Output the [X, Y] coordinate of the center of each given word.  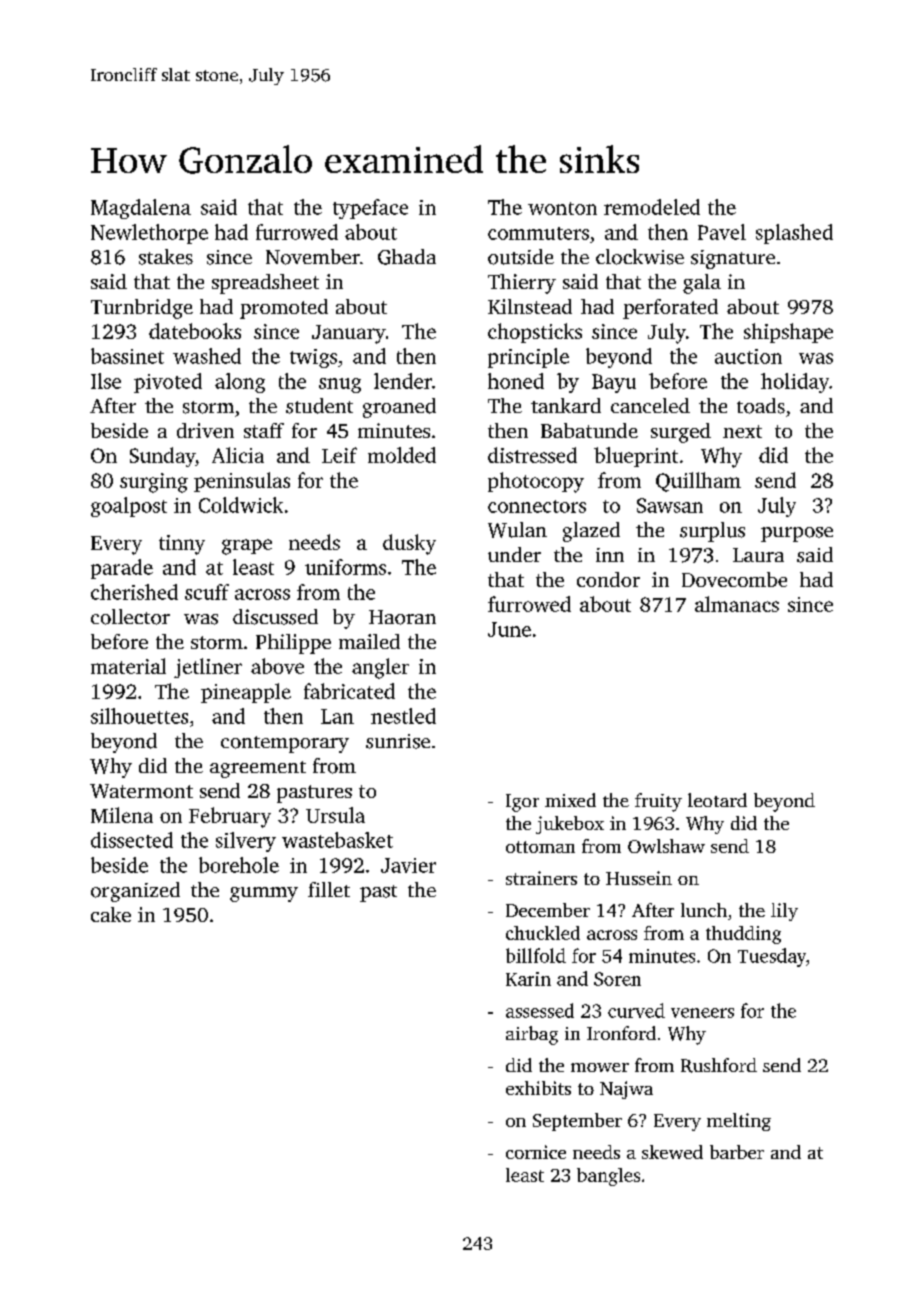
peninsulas [242, 482]
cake [111, 914]
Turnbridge [142, 309]
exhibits [538, 1088]
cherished [134, 592]
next [742, 431]
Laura [758, 555]
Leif [339, 455]
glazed [591, 532]
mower [600, 1067]
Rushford [719, 1065]
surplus [712, 532]
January [349, 334]
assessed [540, 1010]
